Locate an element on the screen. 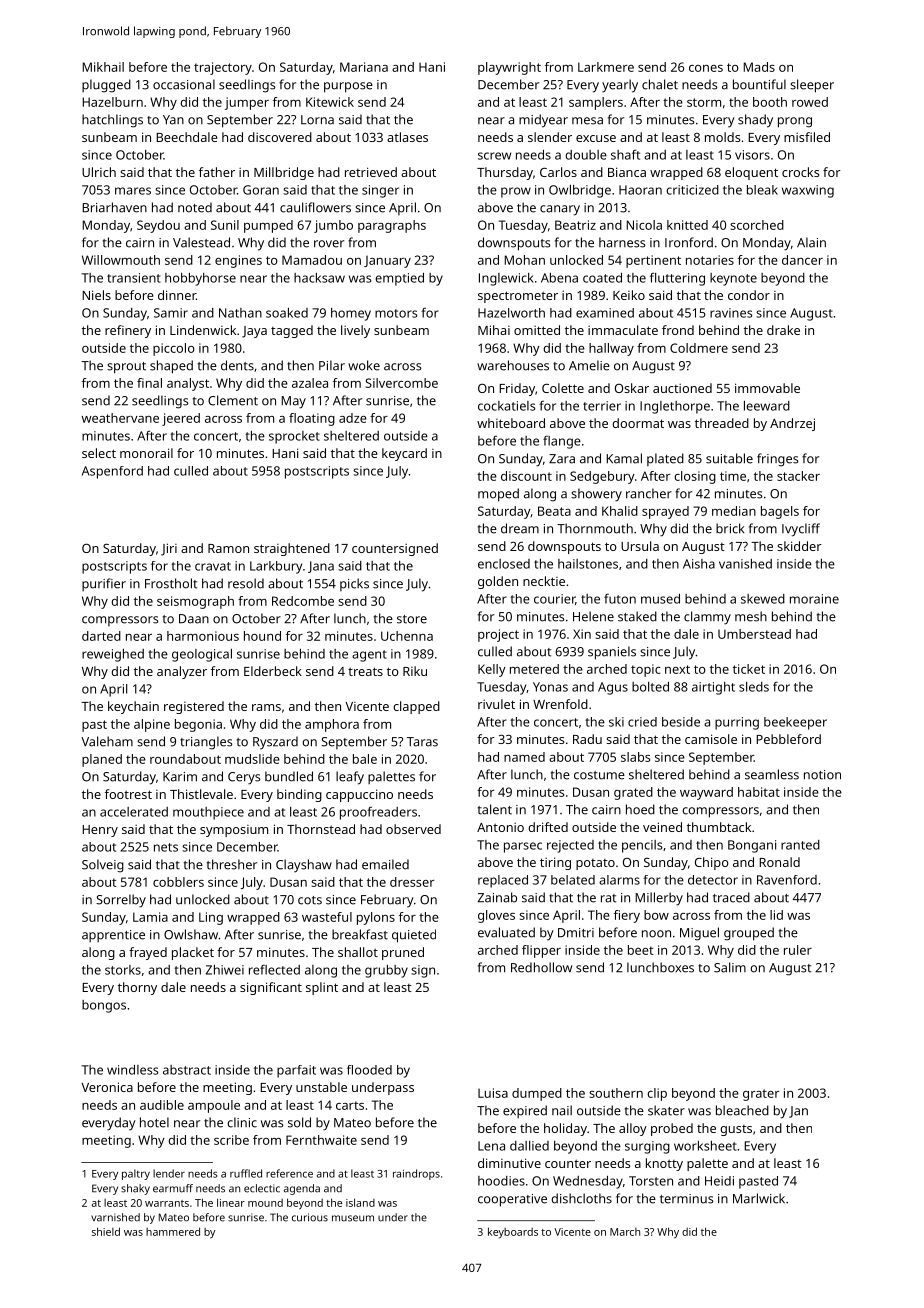 Image resolution: width=924 pixels, height=1308 pixels. Andrzej is located at coordinates (792, 424).
